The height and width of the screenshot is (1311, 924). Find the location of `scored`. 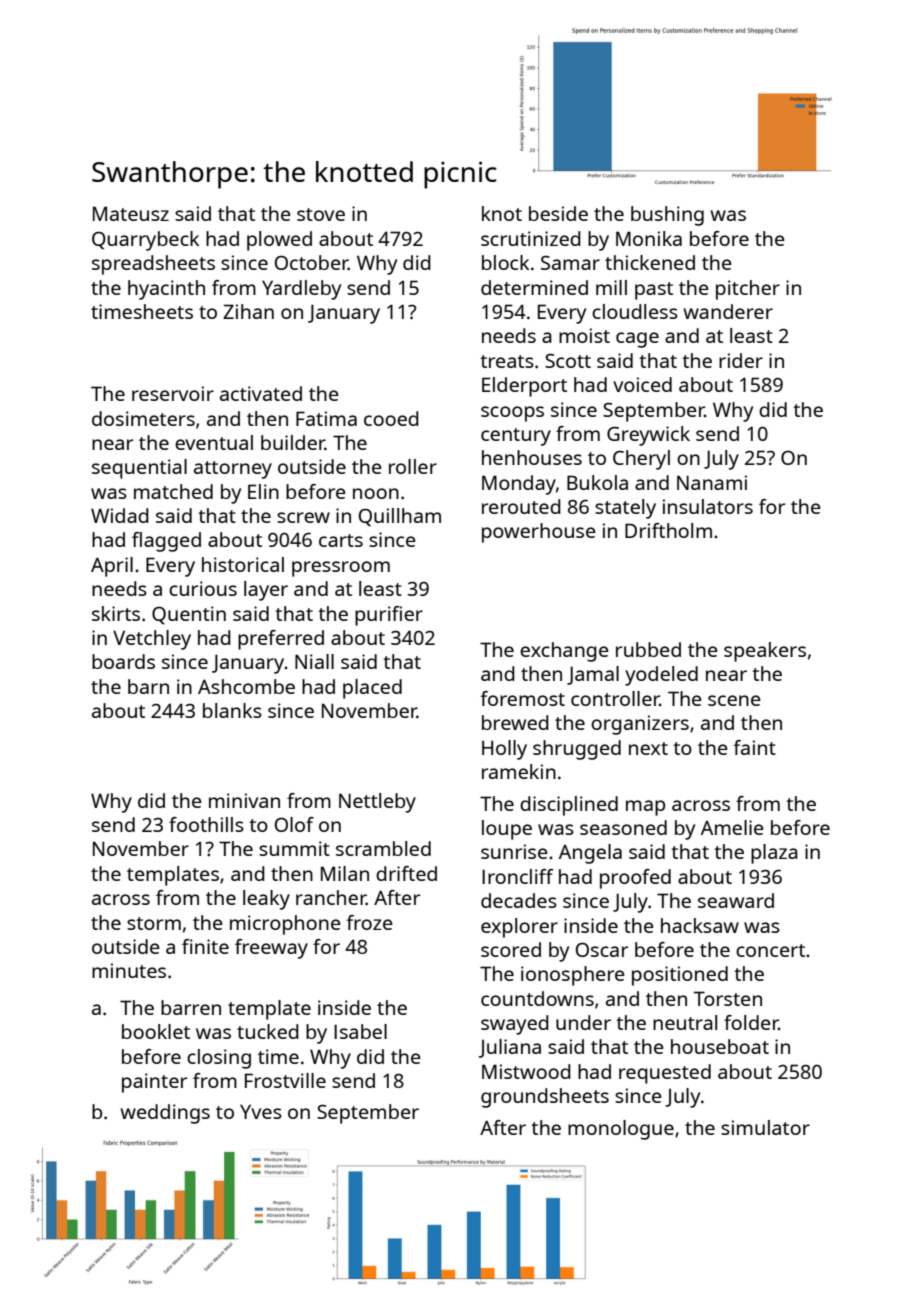

scored is located at coordinates (511, 949).
